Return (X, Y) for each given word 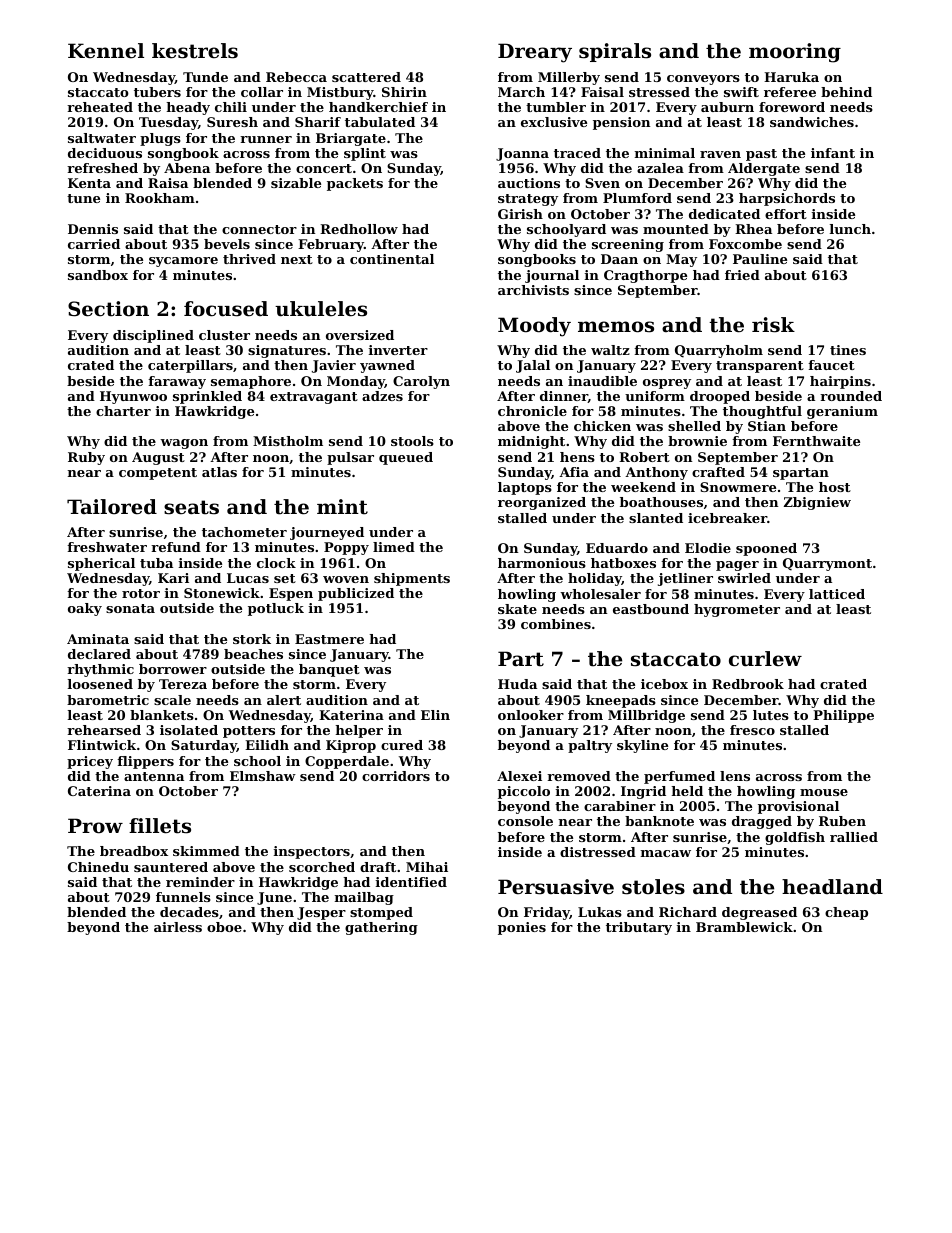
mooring (795, 53)
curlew (765, 659)
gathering (381, 928)
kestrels (195, 51)
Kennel (106, 51)
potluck (276, 609)
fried (742, 275)
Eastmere (329, 639)
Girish (520, 214)
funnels (183, 897)
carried (94, 244)
